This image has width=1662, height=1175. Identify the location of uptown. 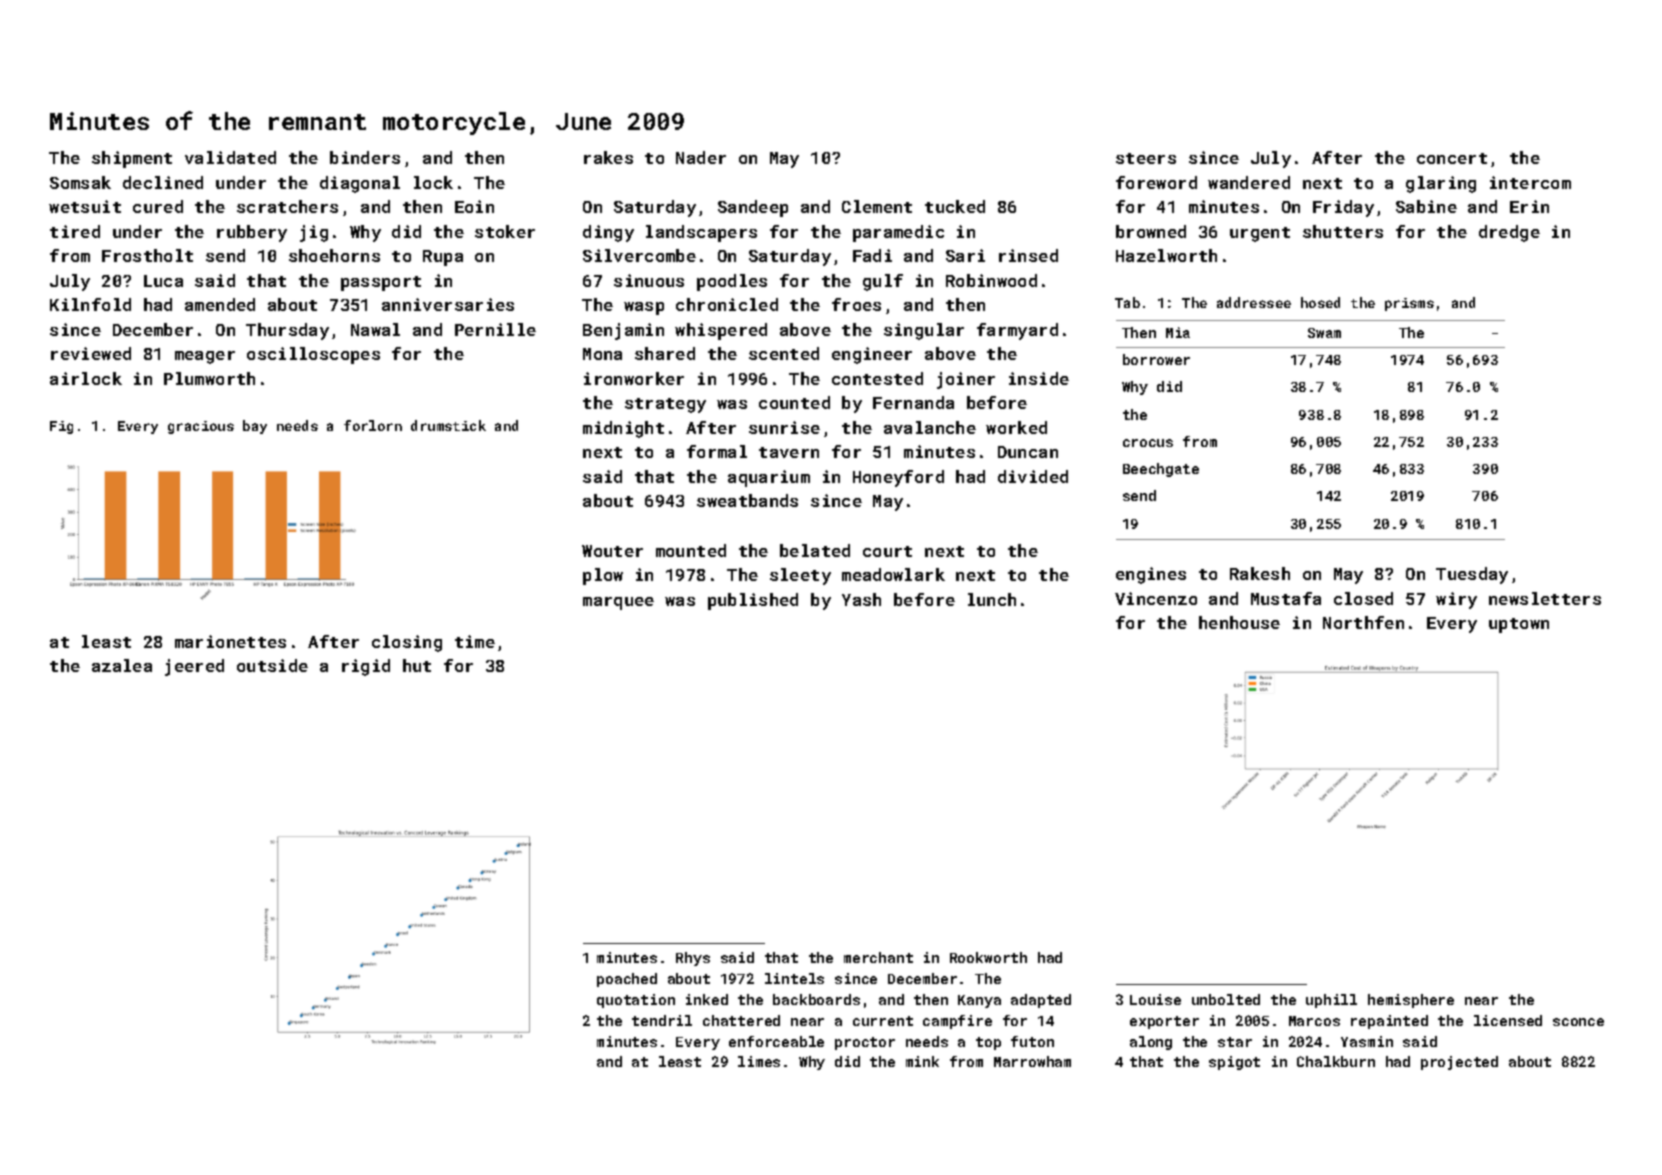
(1519, 625).
